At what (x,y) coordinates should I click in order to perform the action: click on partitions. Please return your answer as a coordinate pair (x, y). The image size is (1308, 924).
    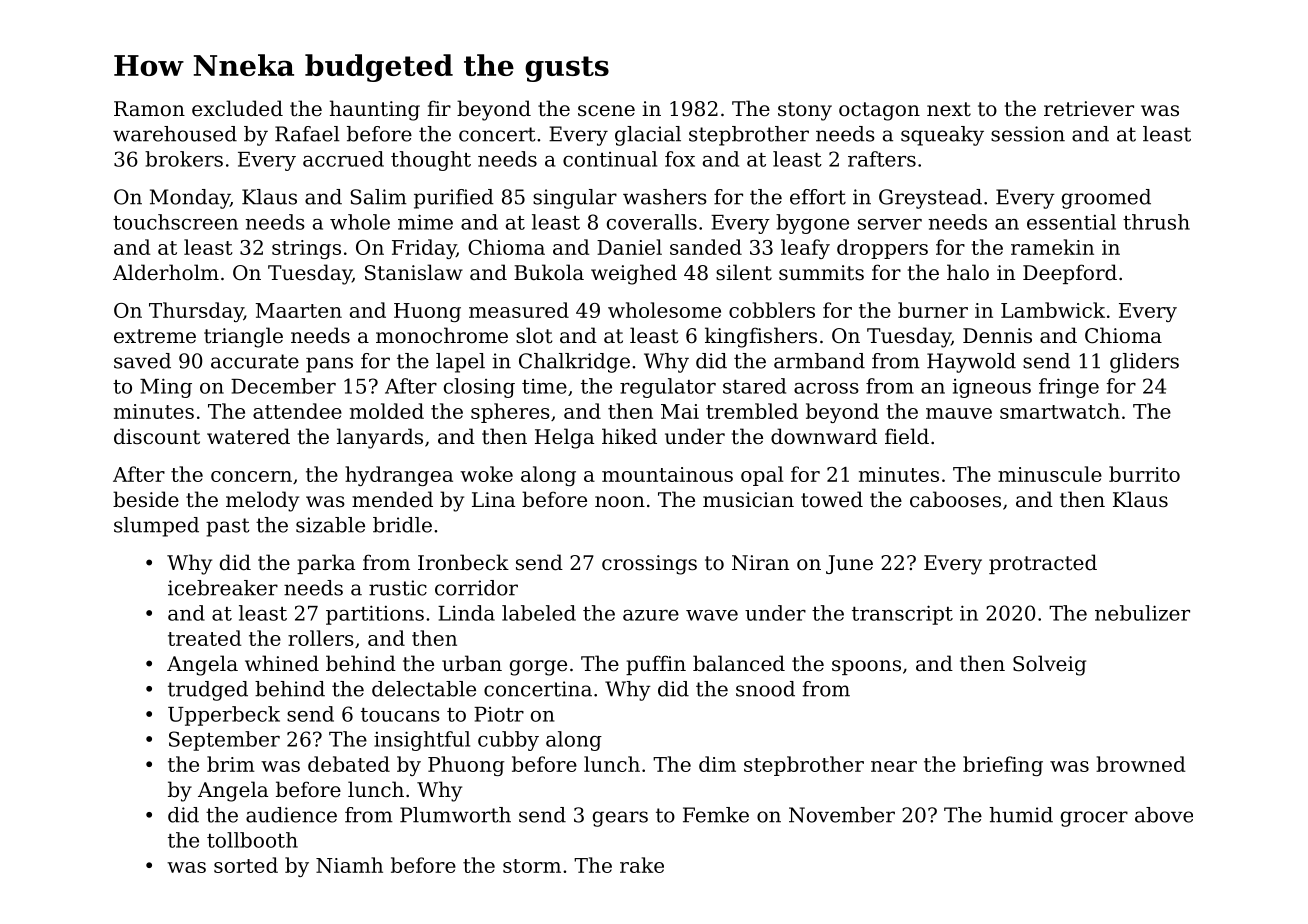
    Looking at the image, I should click on (375, 615).
